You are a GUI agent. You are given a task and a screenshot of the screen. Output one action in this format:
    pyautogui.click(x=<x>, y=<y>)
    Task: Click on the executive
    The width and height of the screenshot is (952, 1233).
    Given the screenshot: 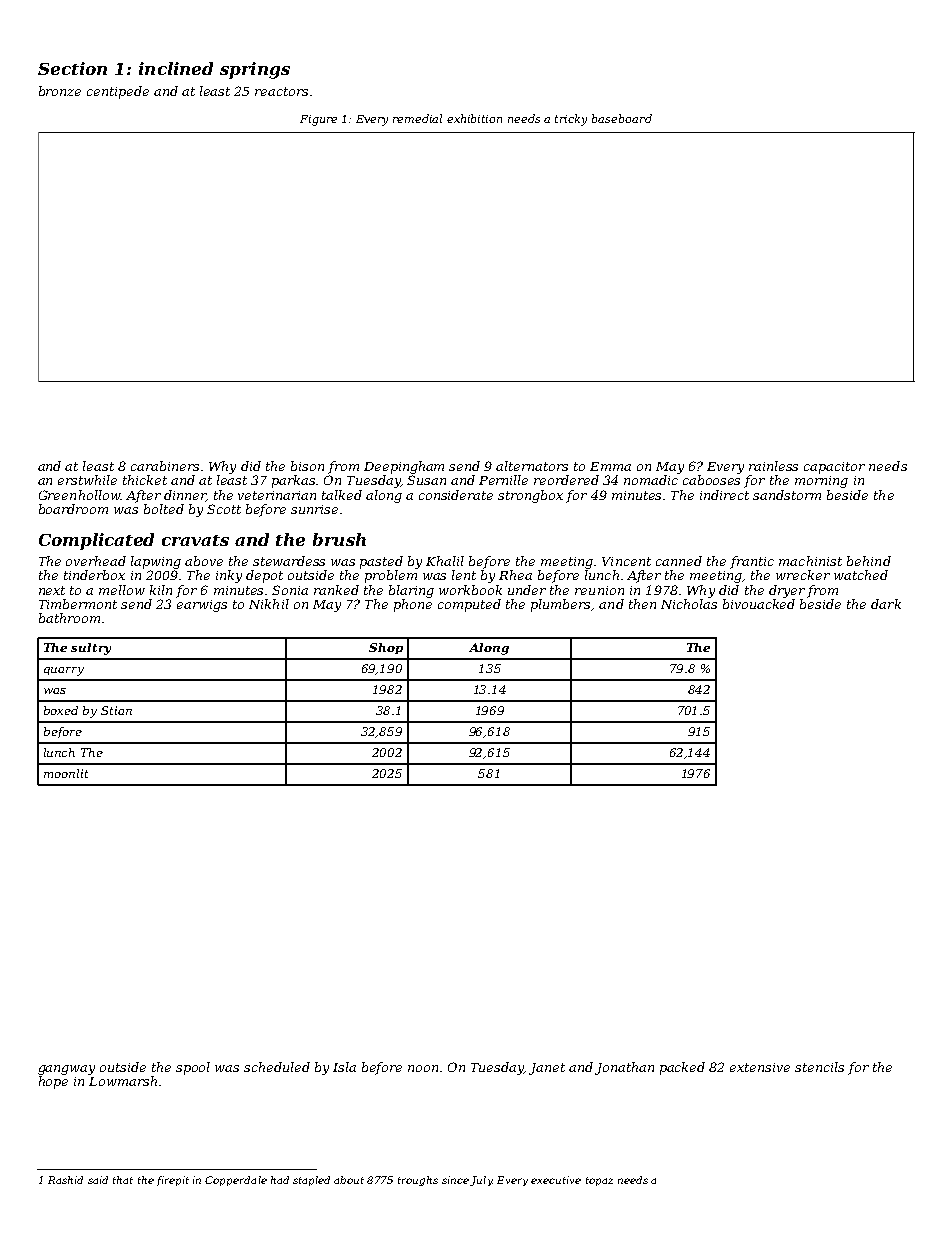 What is the action you would take?
    pyautogui.click(x=556, y=1180)
